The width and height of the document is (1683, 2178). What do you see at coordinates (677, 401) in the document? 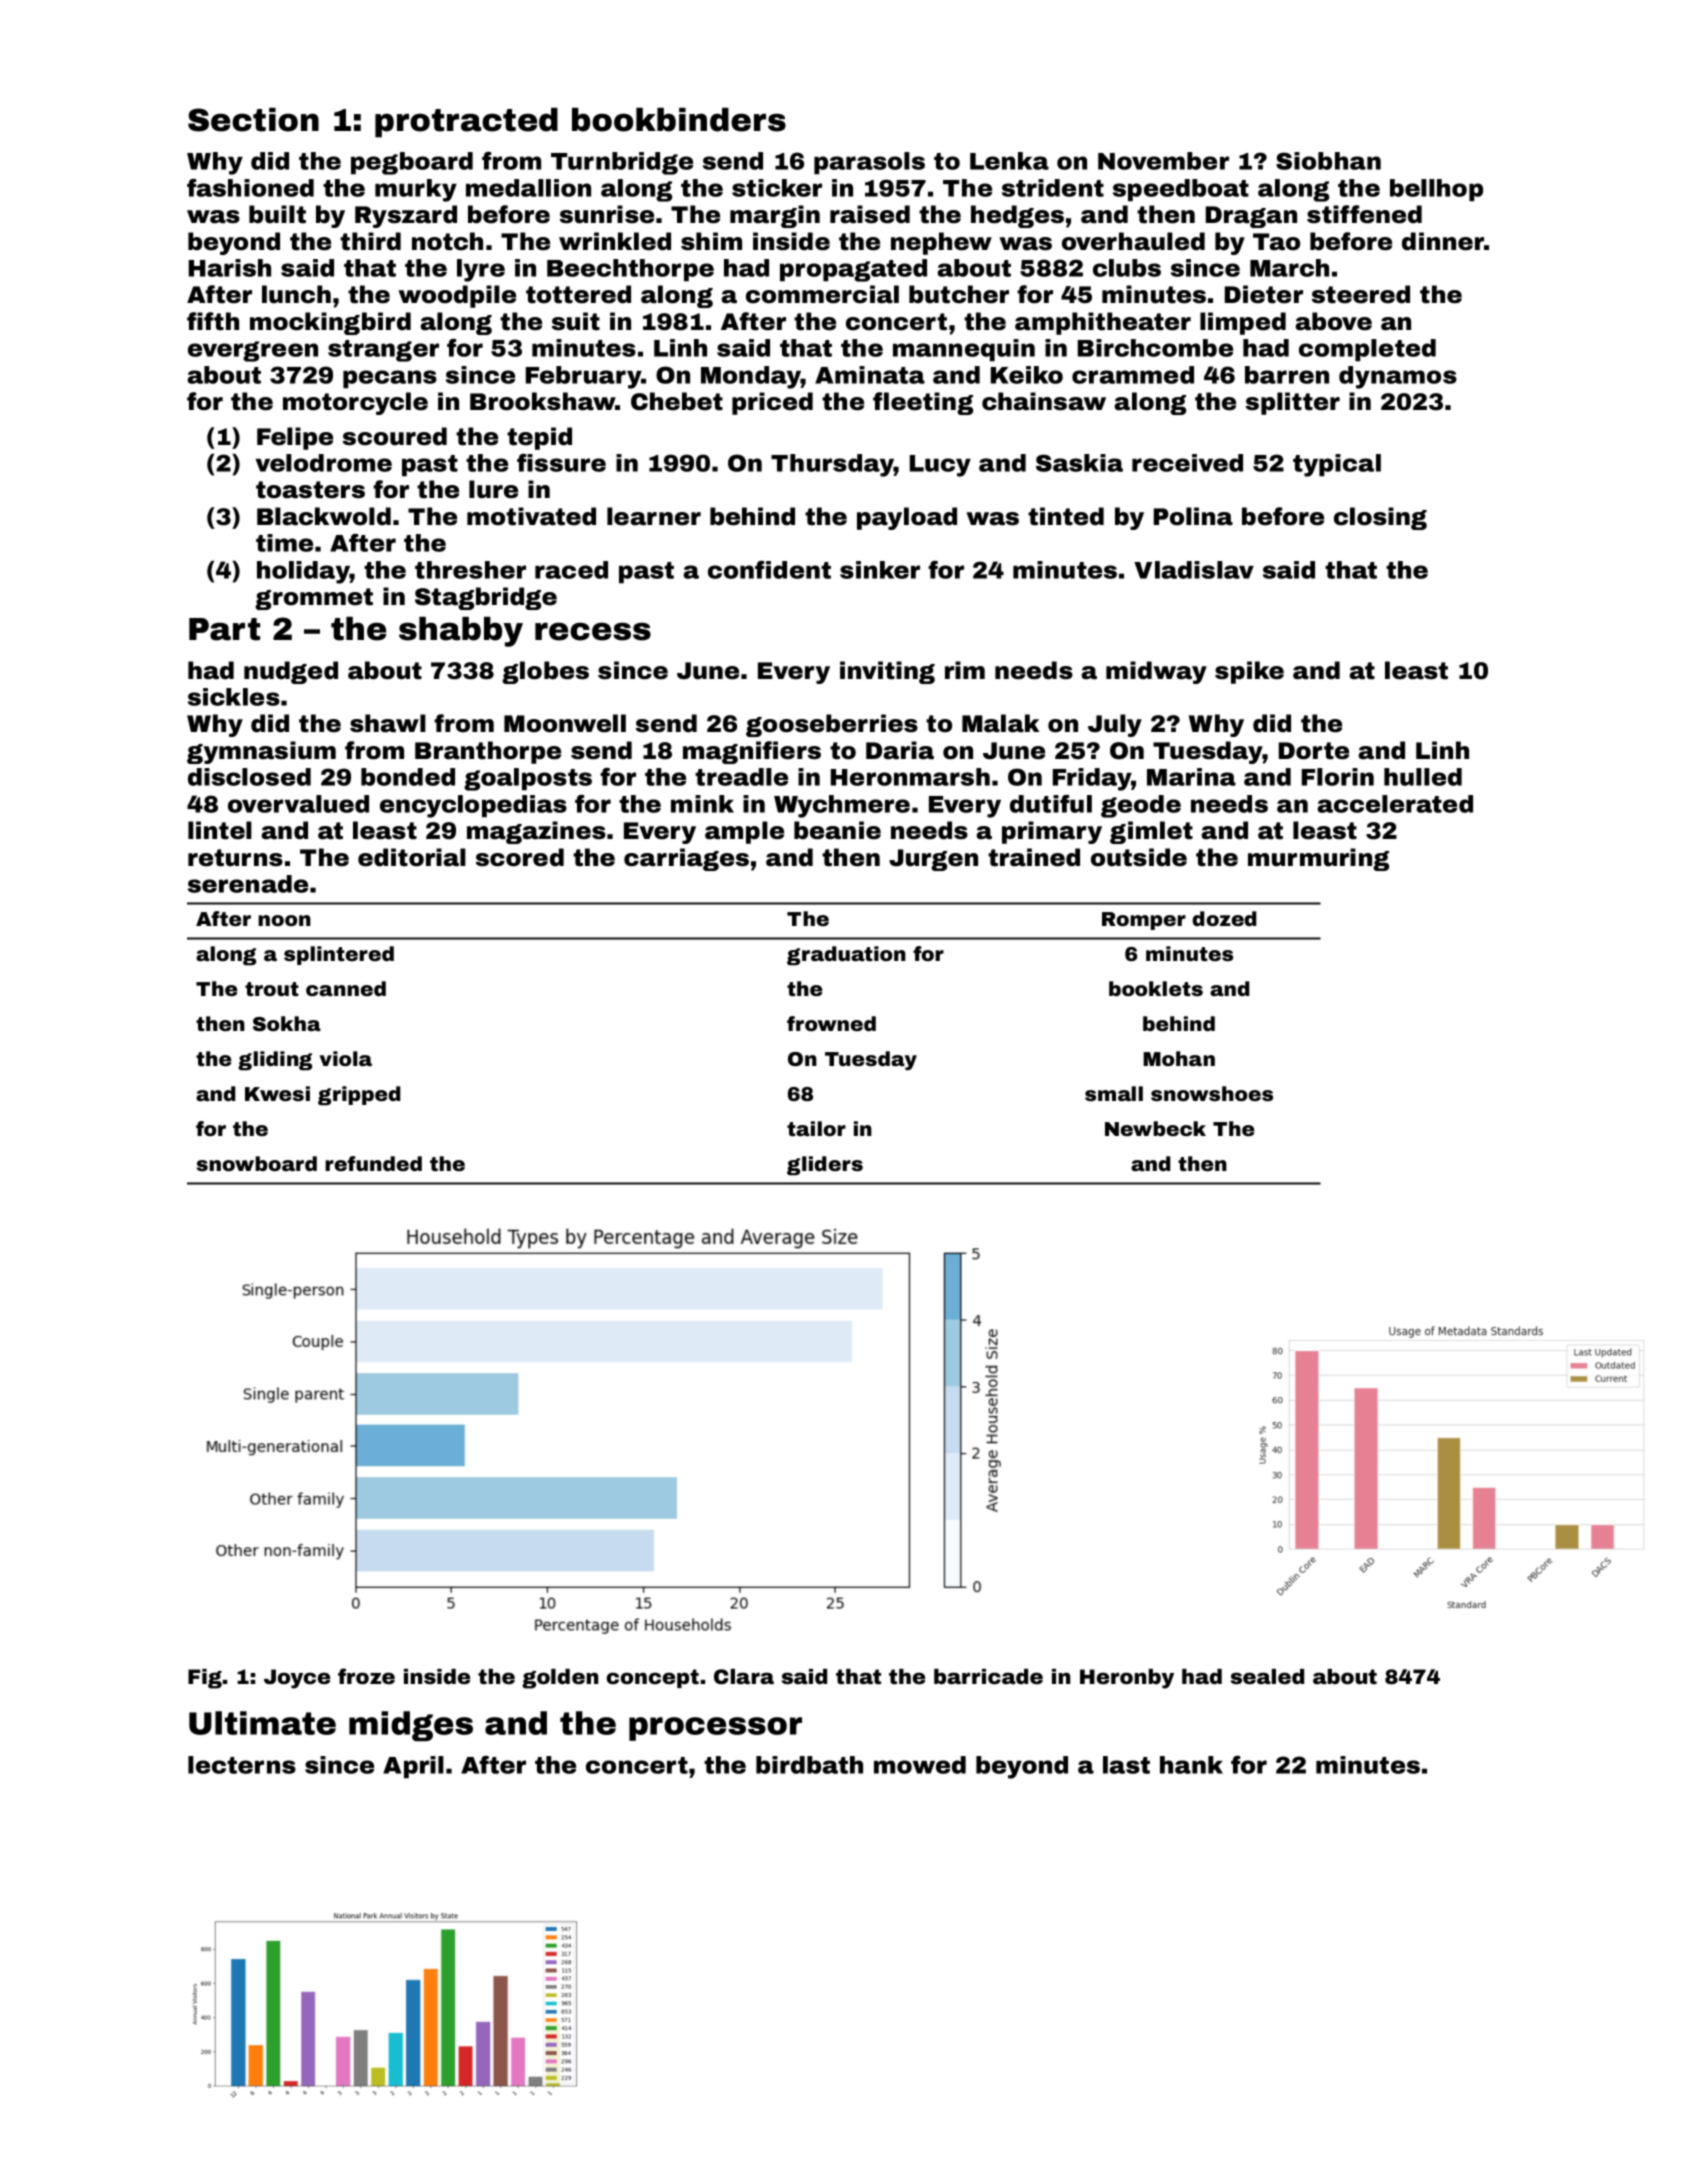
I see `Chebet` at bounding box center [677, 401].
